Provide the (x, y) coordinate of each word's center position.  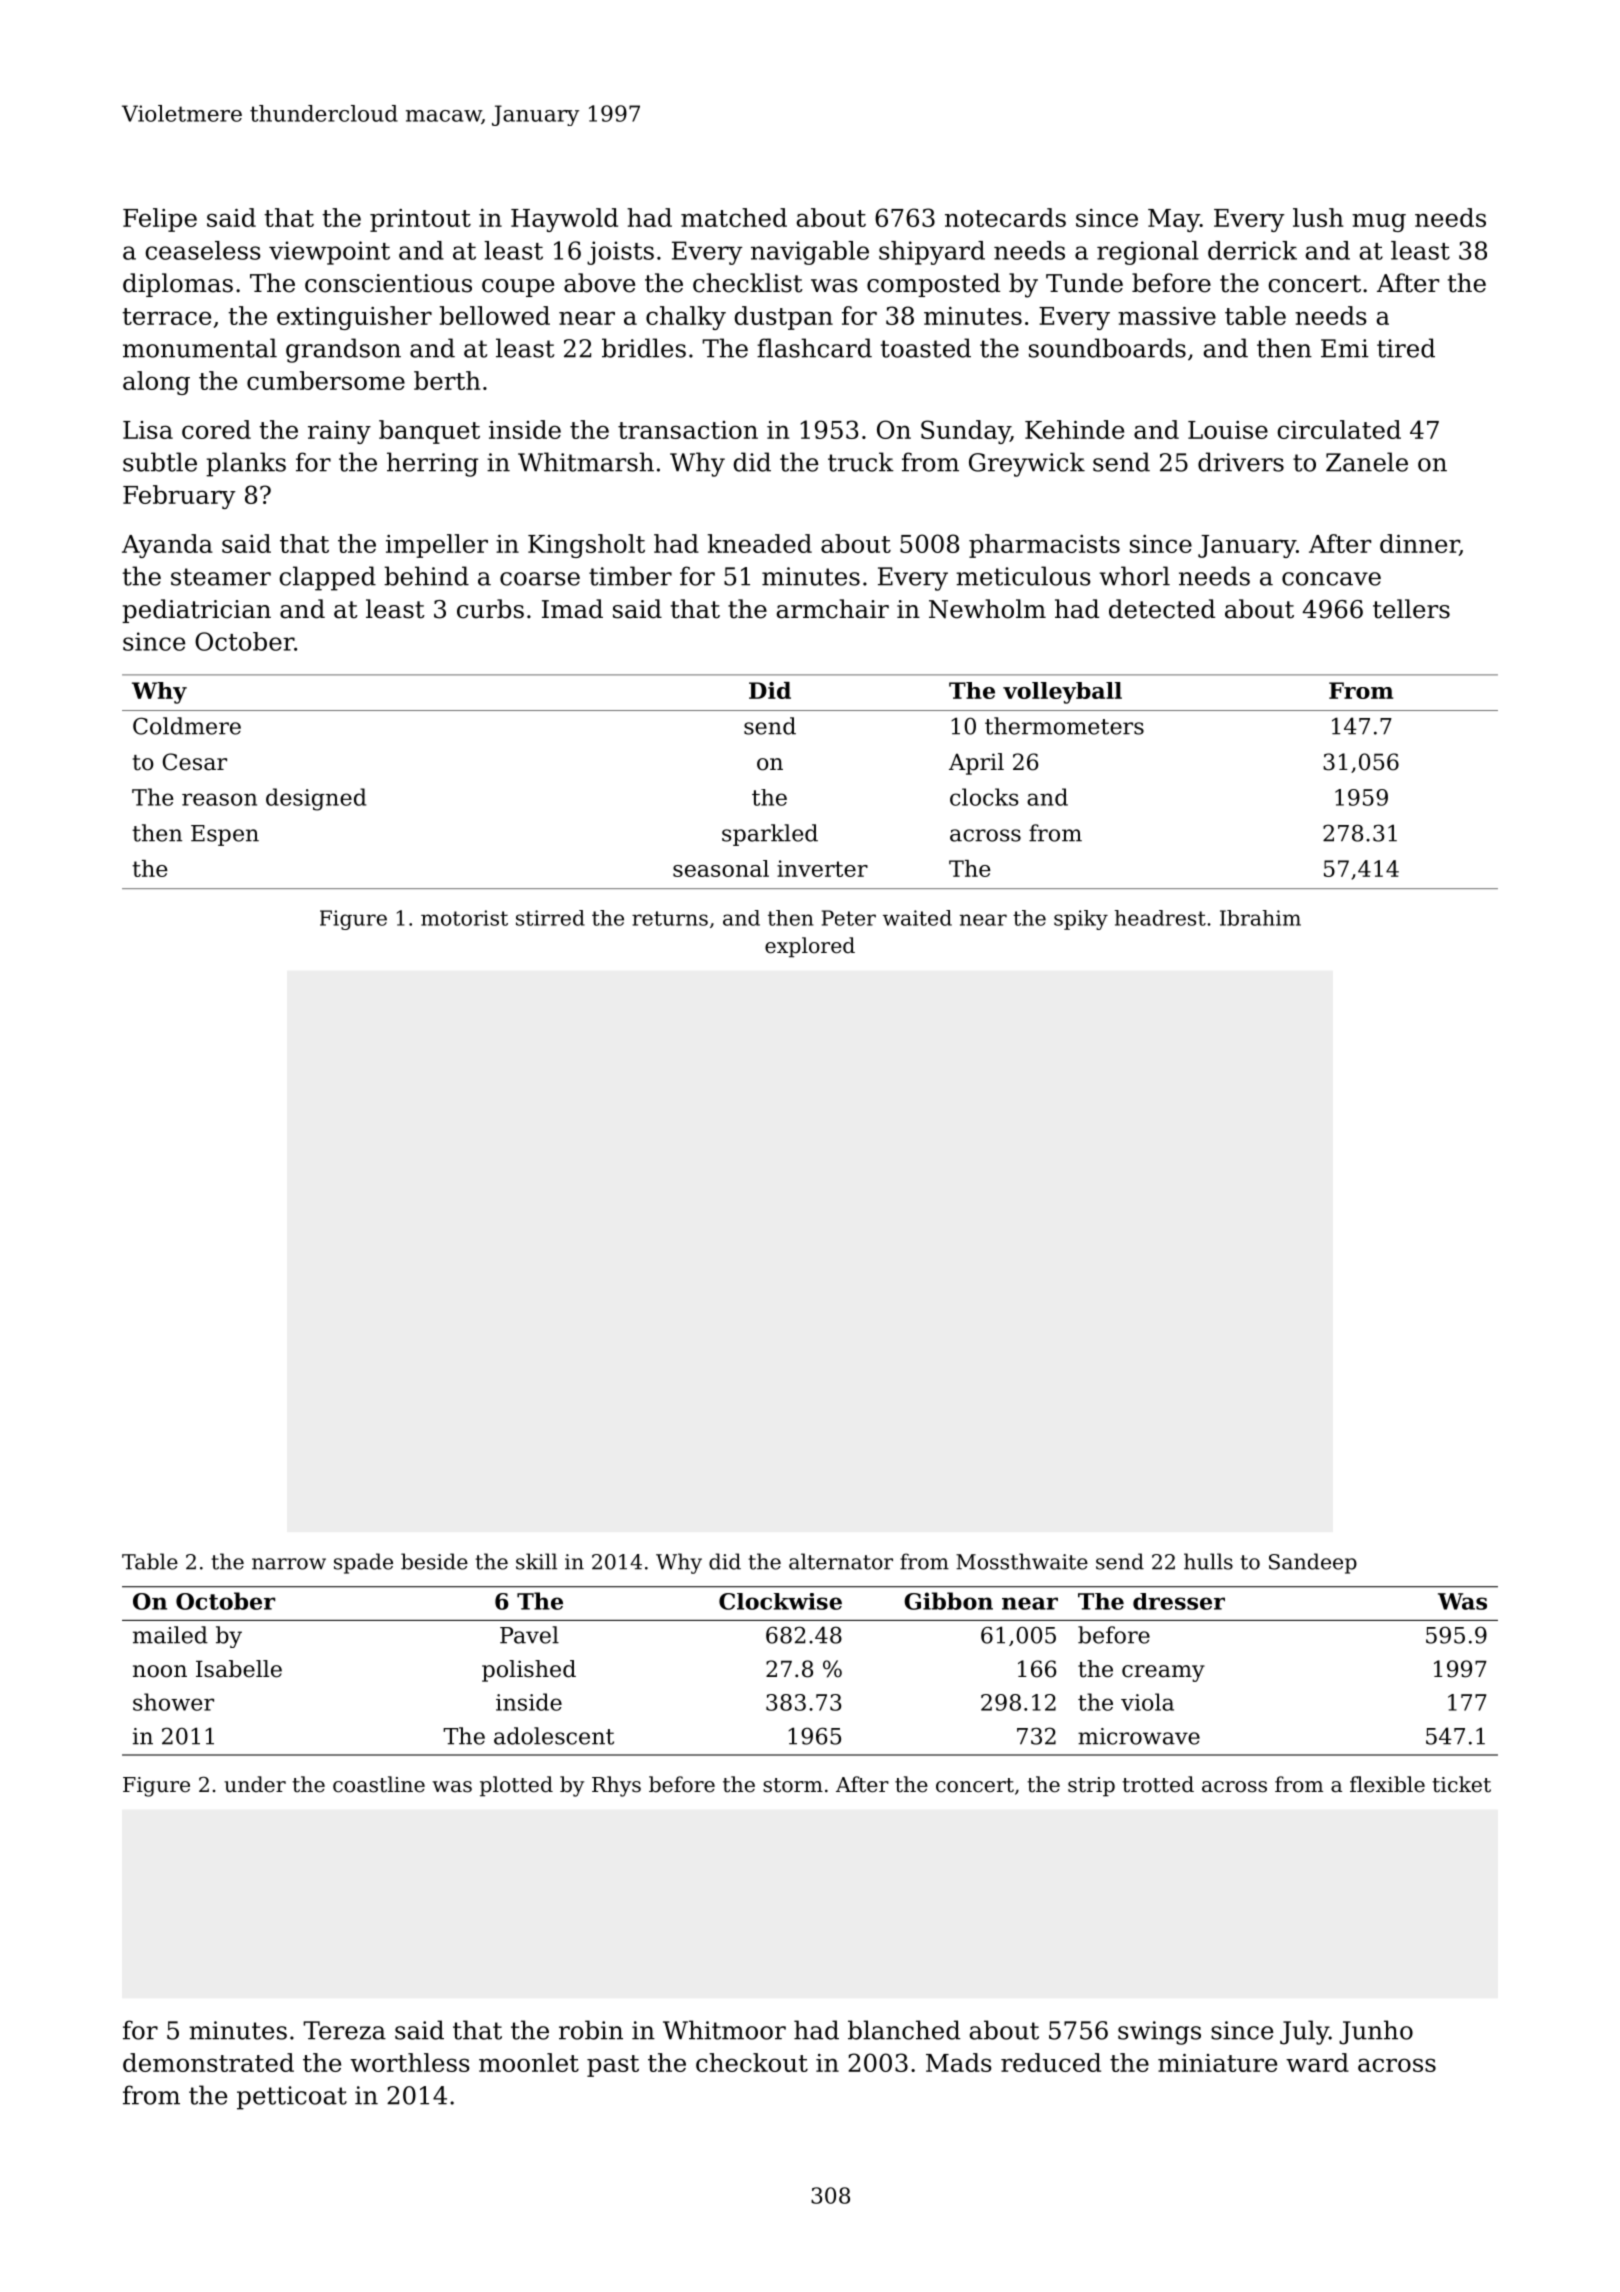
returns (670, 918)
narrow (289, 1564)
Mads (959, 2062)
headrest (1160, 918)
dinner (1419, 545)
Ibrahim (1260, 918)
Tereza (344, 2030)
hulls (1208, 1561)
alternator (841, 1561)
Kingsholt (586, 546)
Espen (225, 835)
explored (810, 947)
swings (1159, 2033)
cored (216, 429)
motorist (464, 918)
